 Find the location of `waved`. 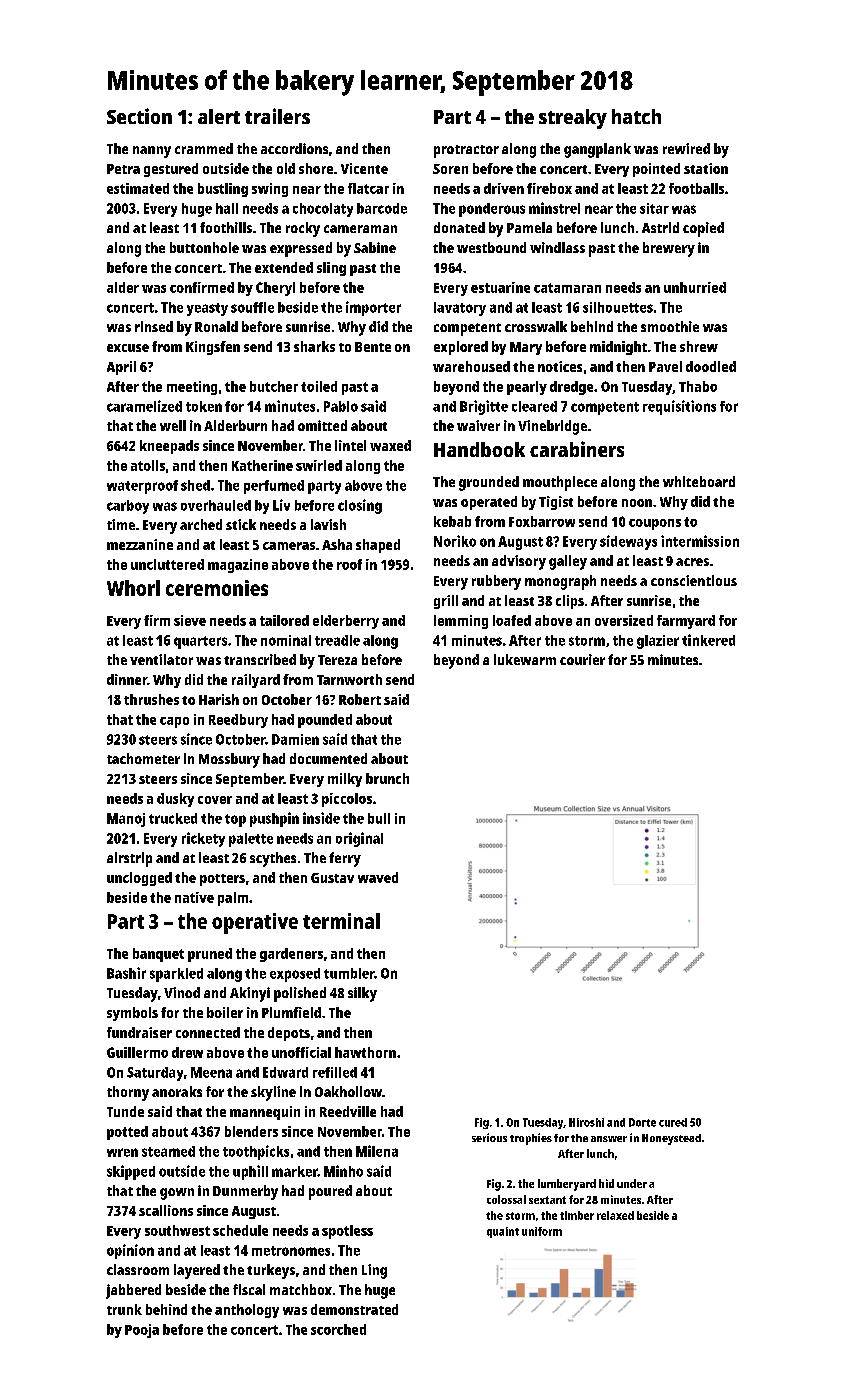

waved is located at coordinates (378, 877).
